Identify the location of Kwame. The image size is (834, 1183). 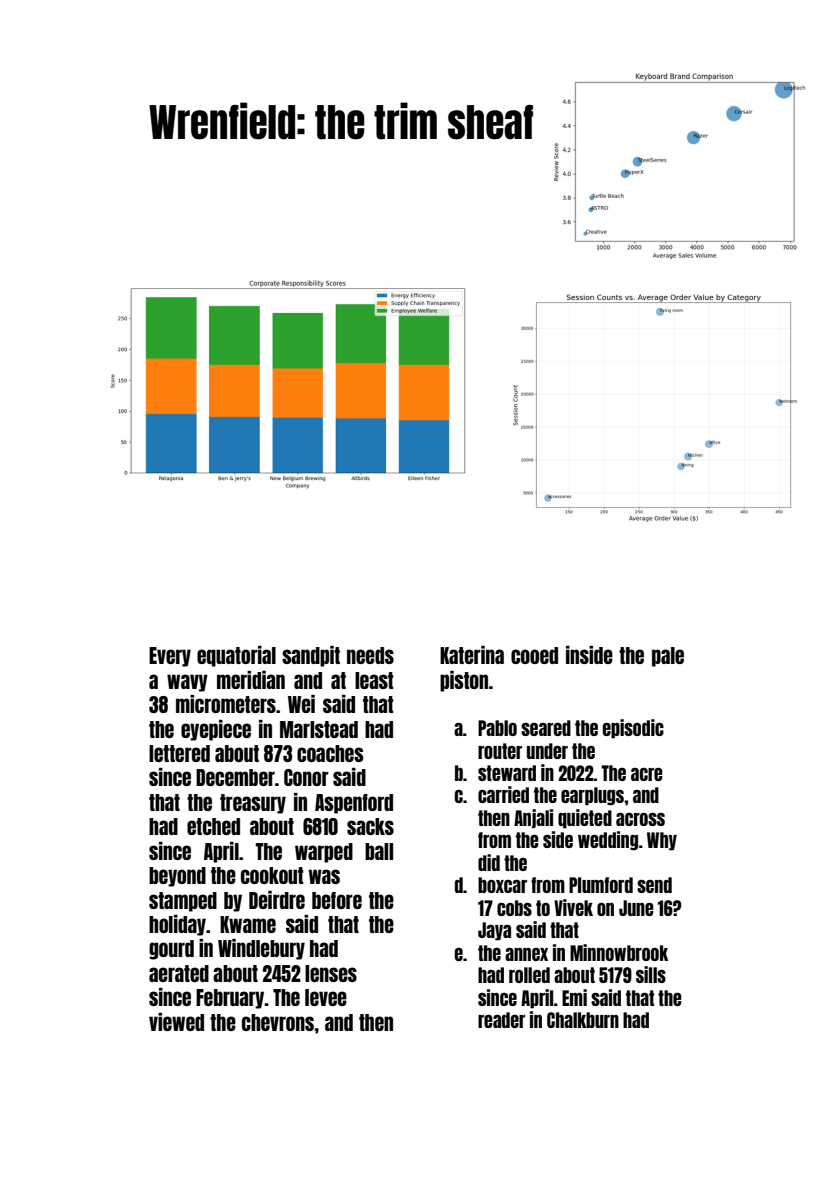
(248, 924).
